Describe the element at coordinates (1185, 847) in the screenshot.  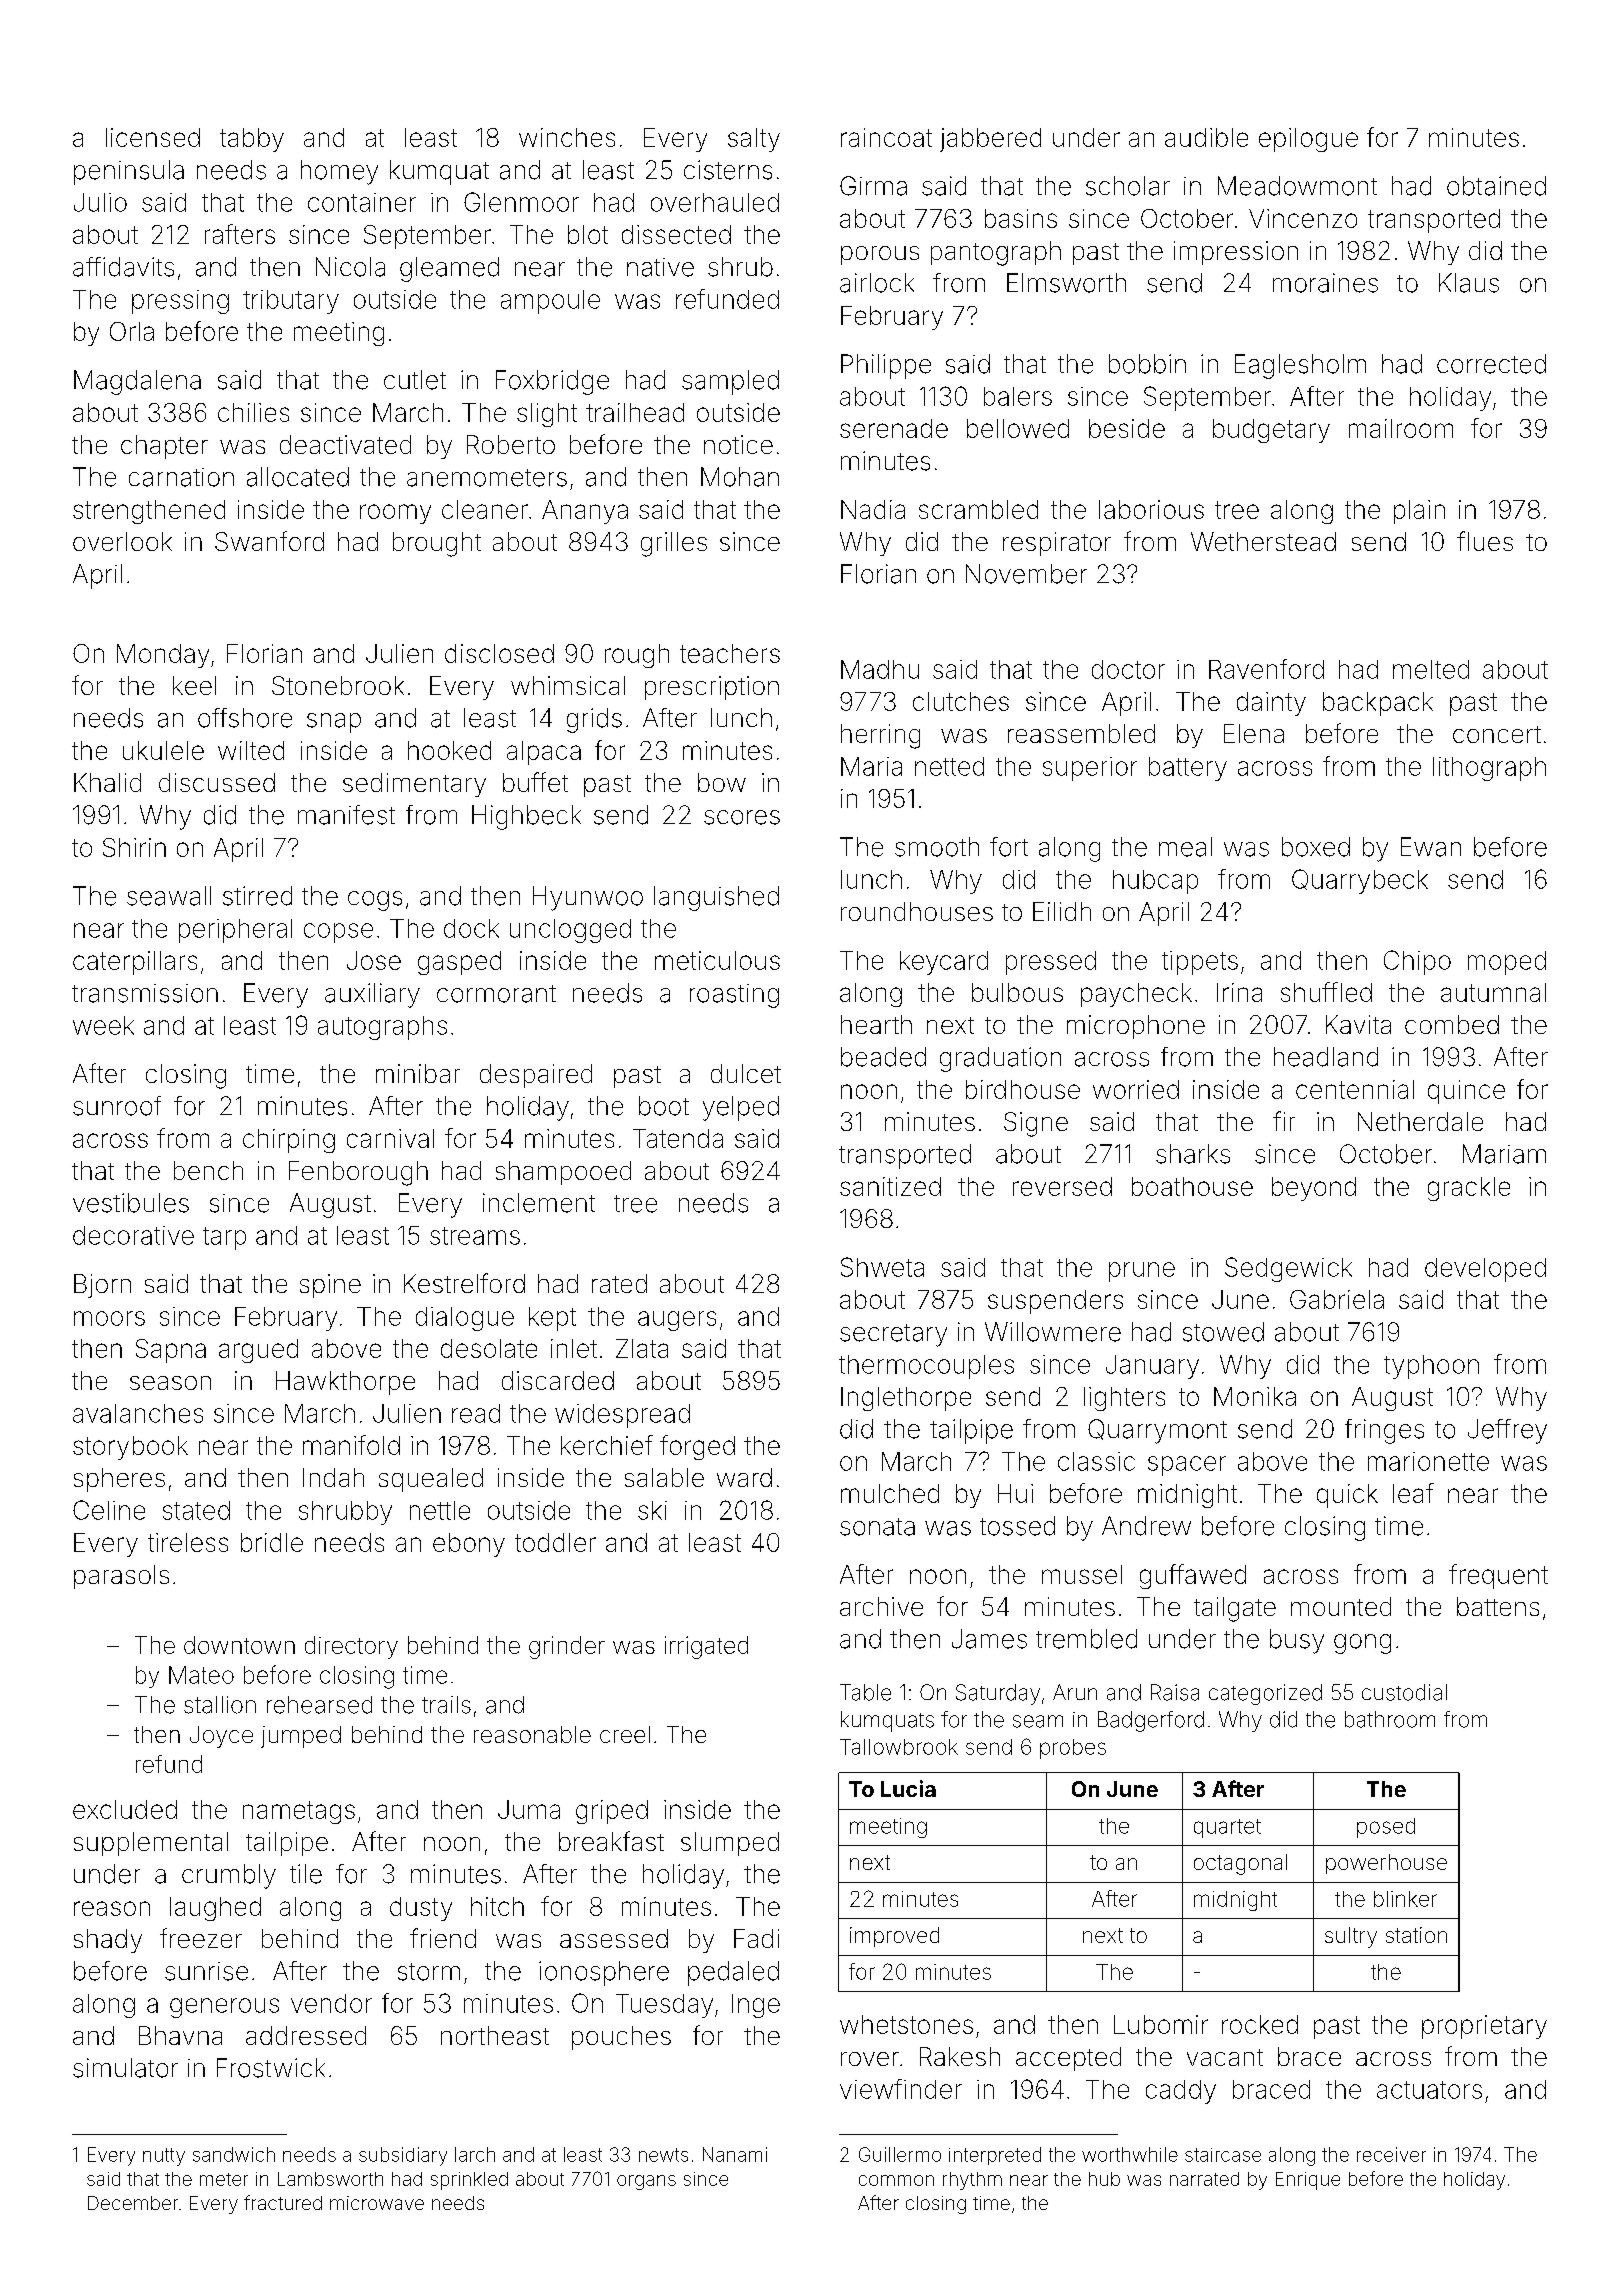
I see `meal` at that location.
